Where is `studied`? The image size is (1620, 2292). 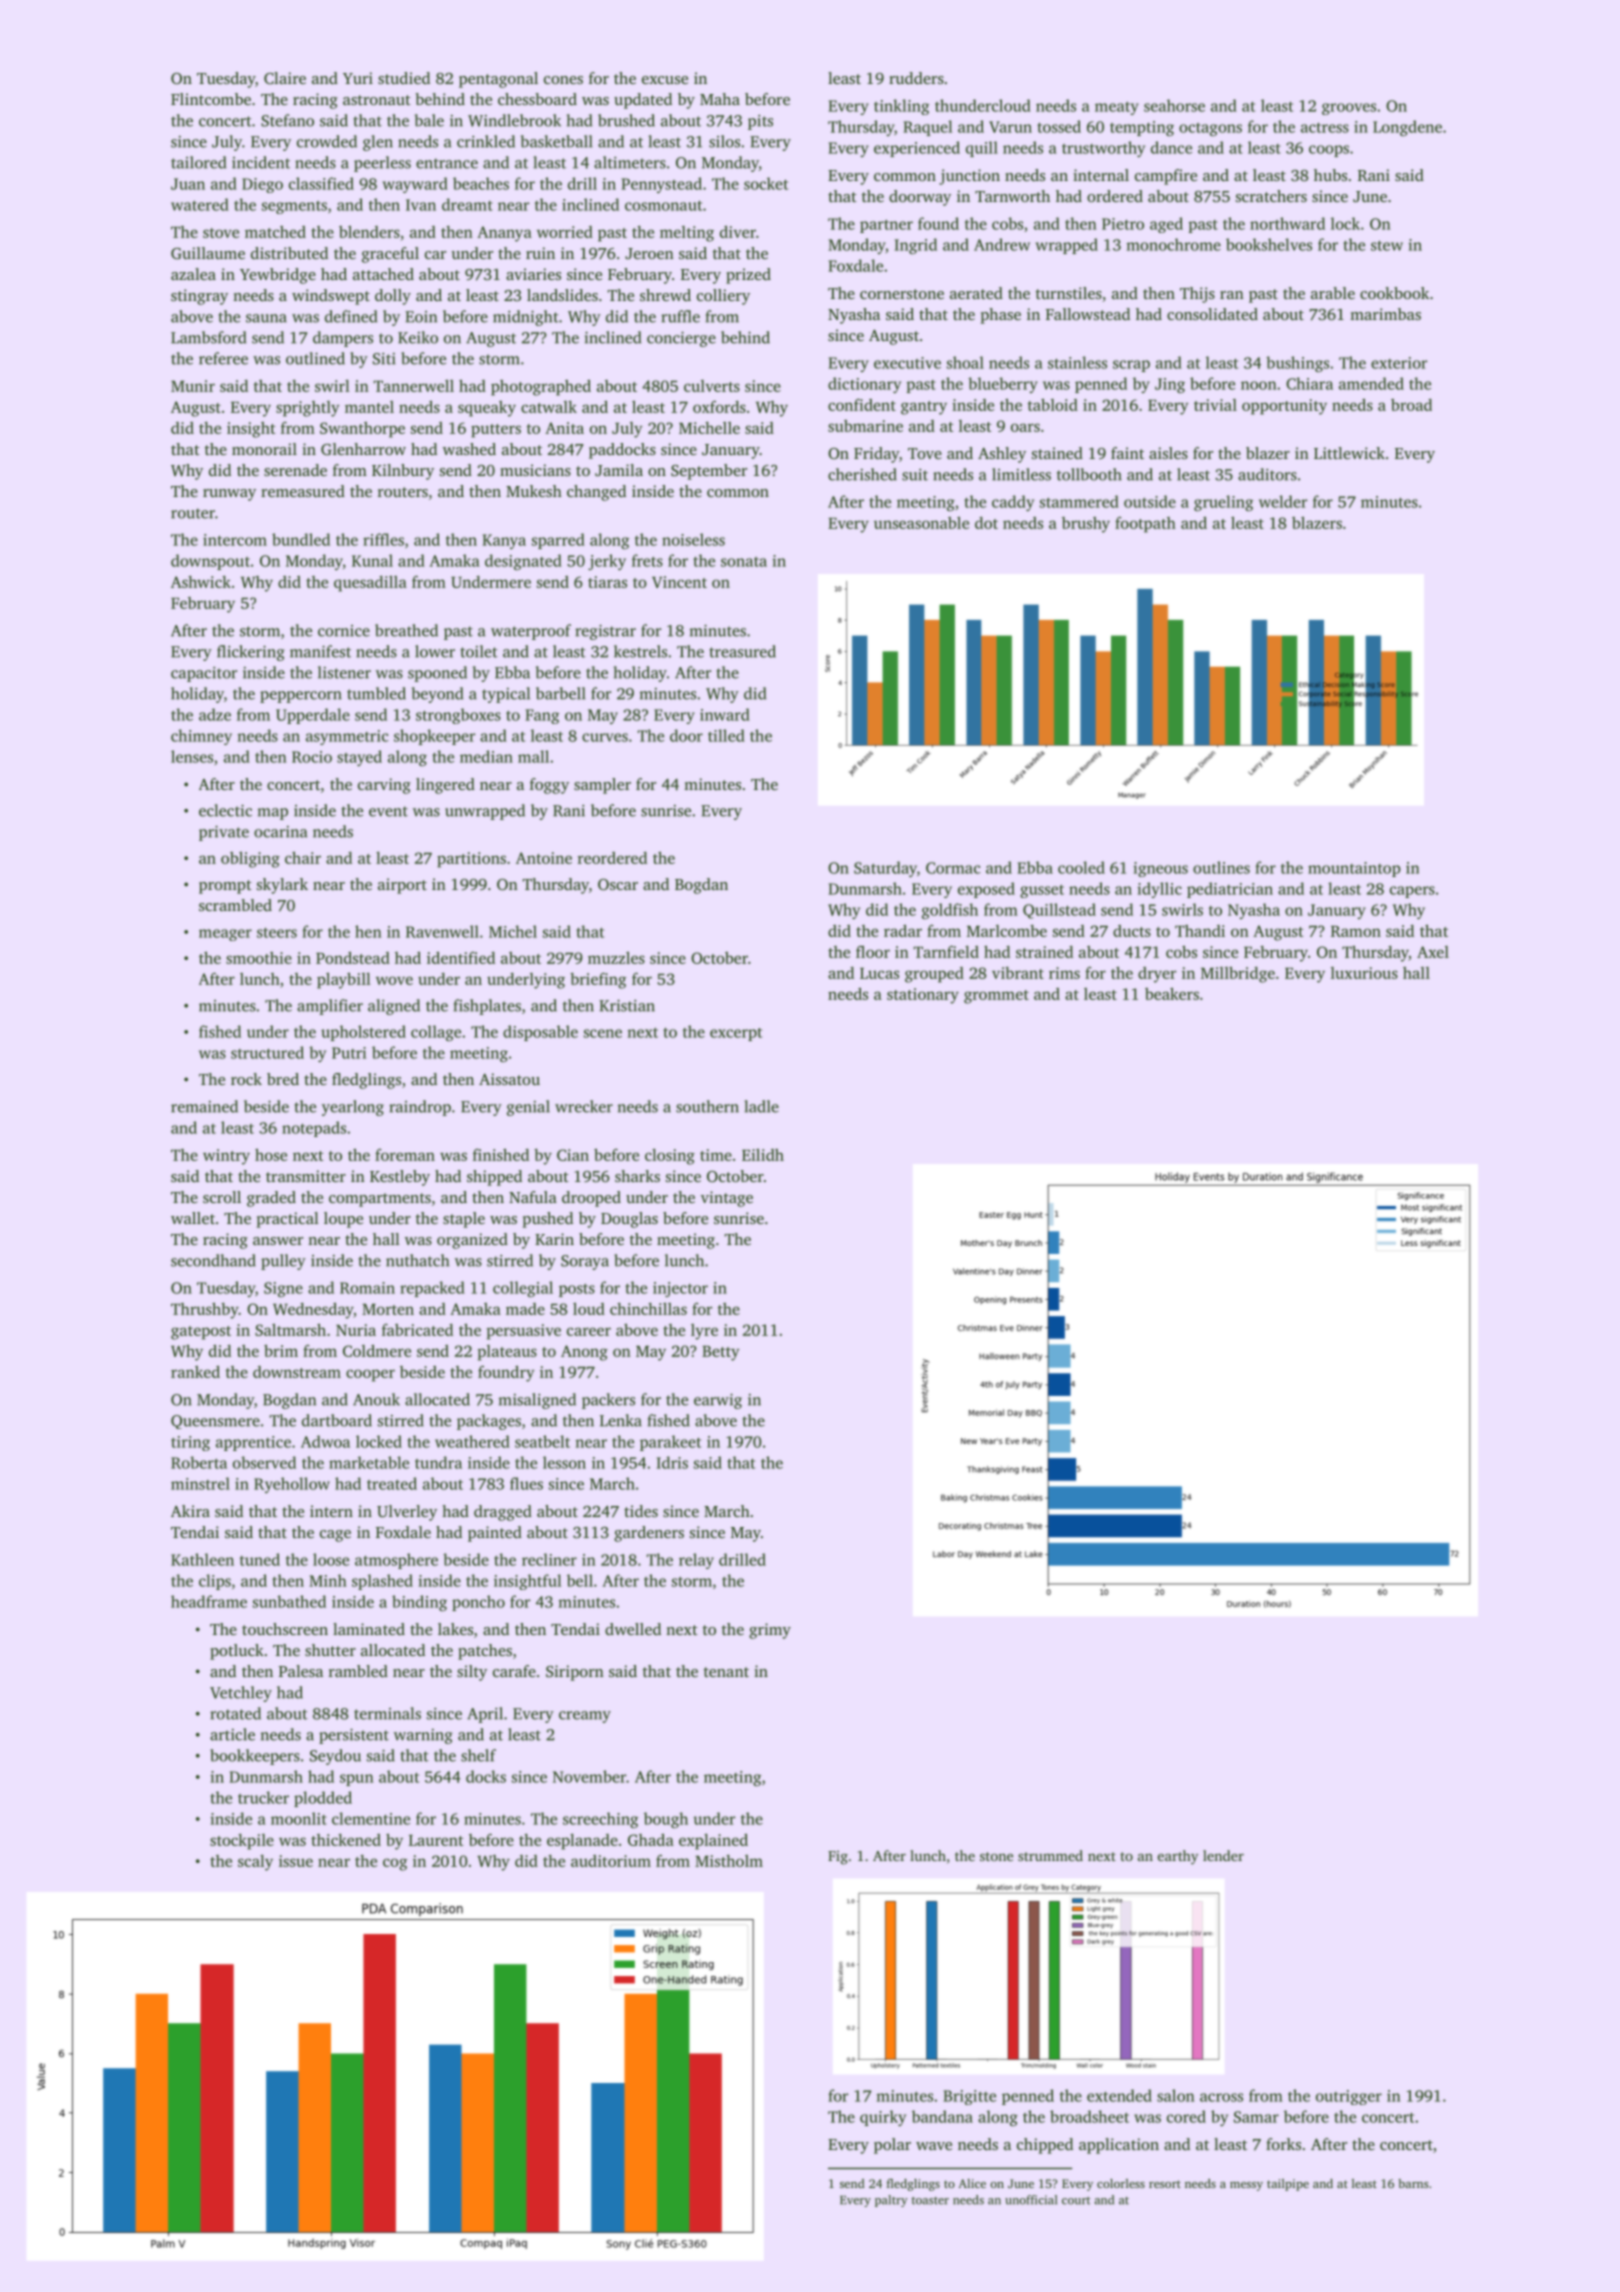
studied is located at coordinates (404, 78).
